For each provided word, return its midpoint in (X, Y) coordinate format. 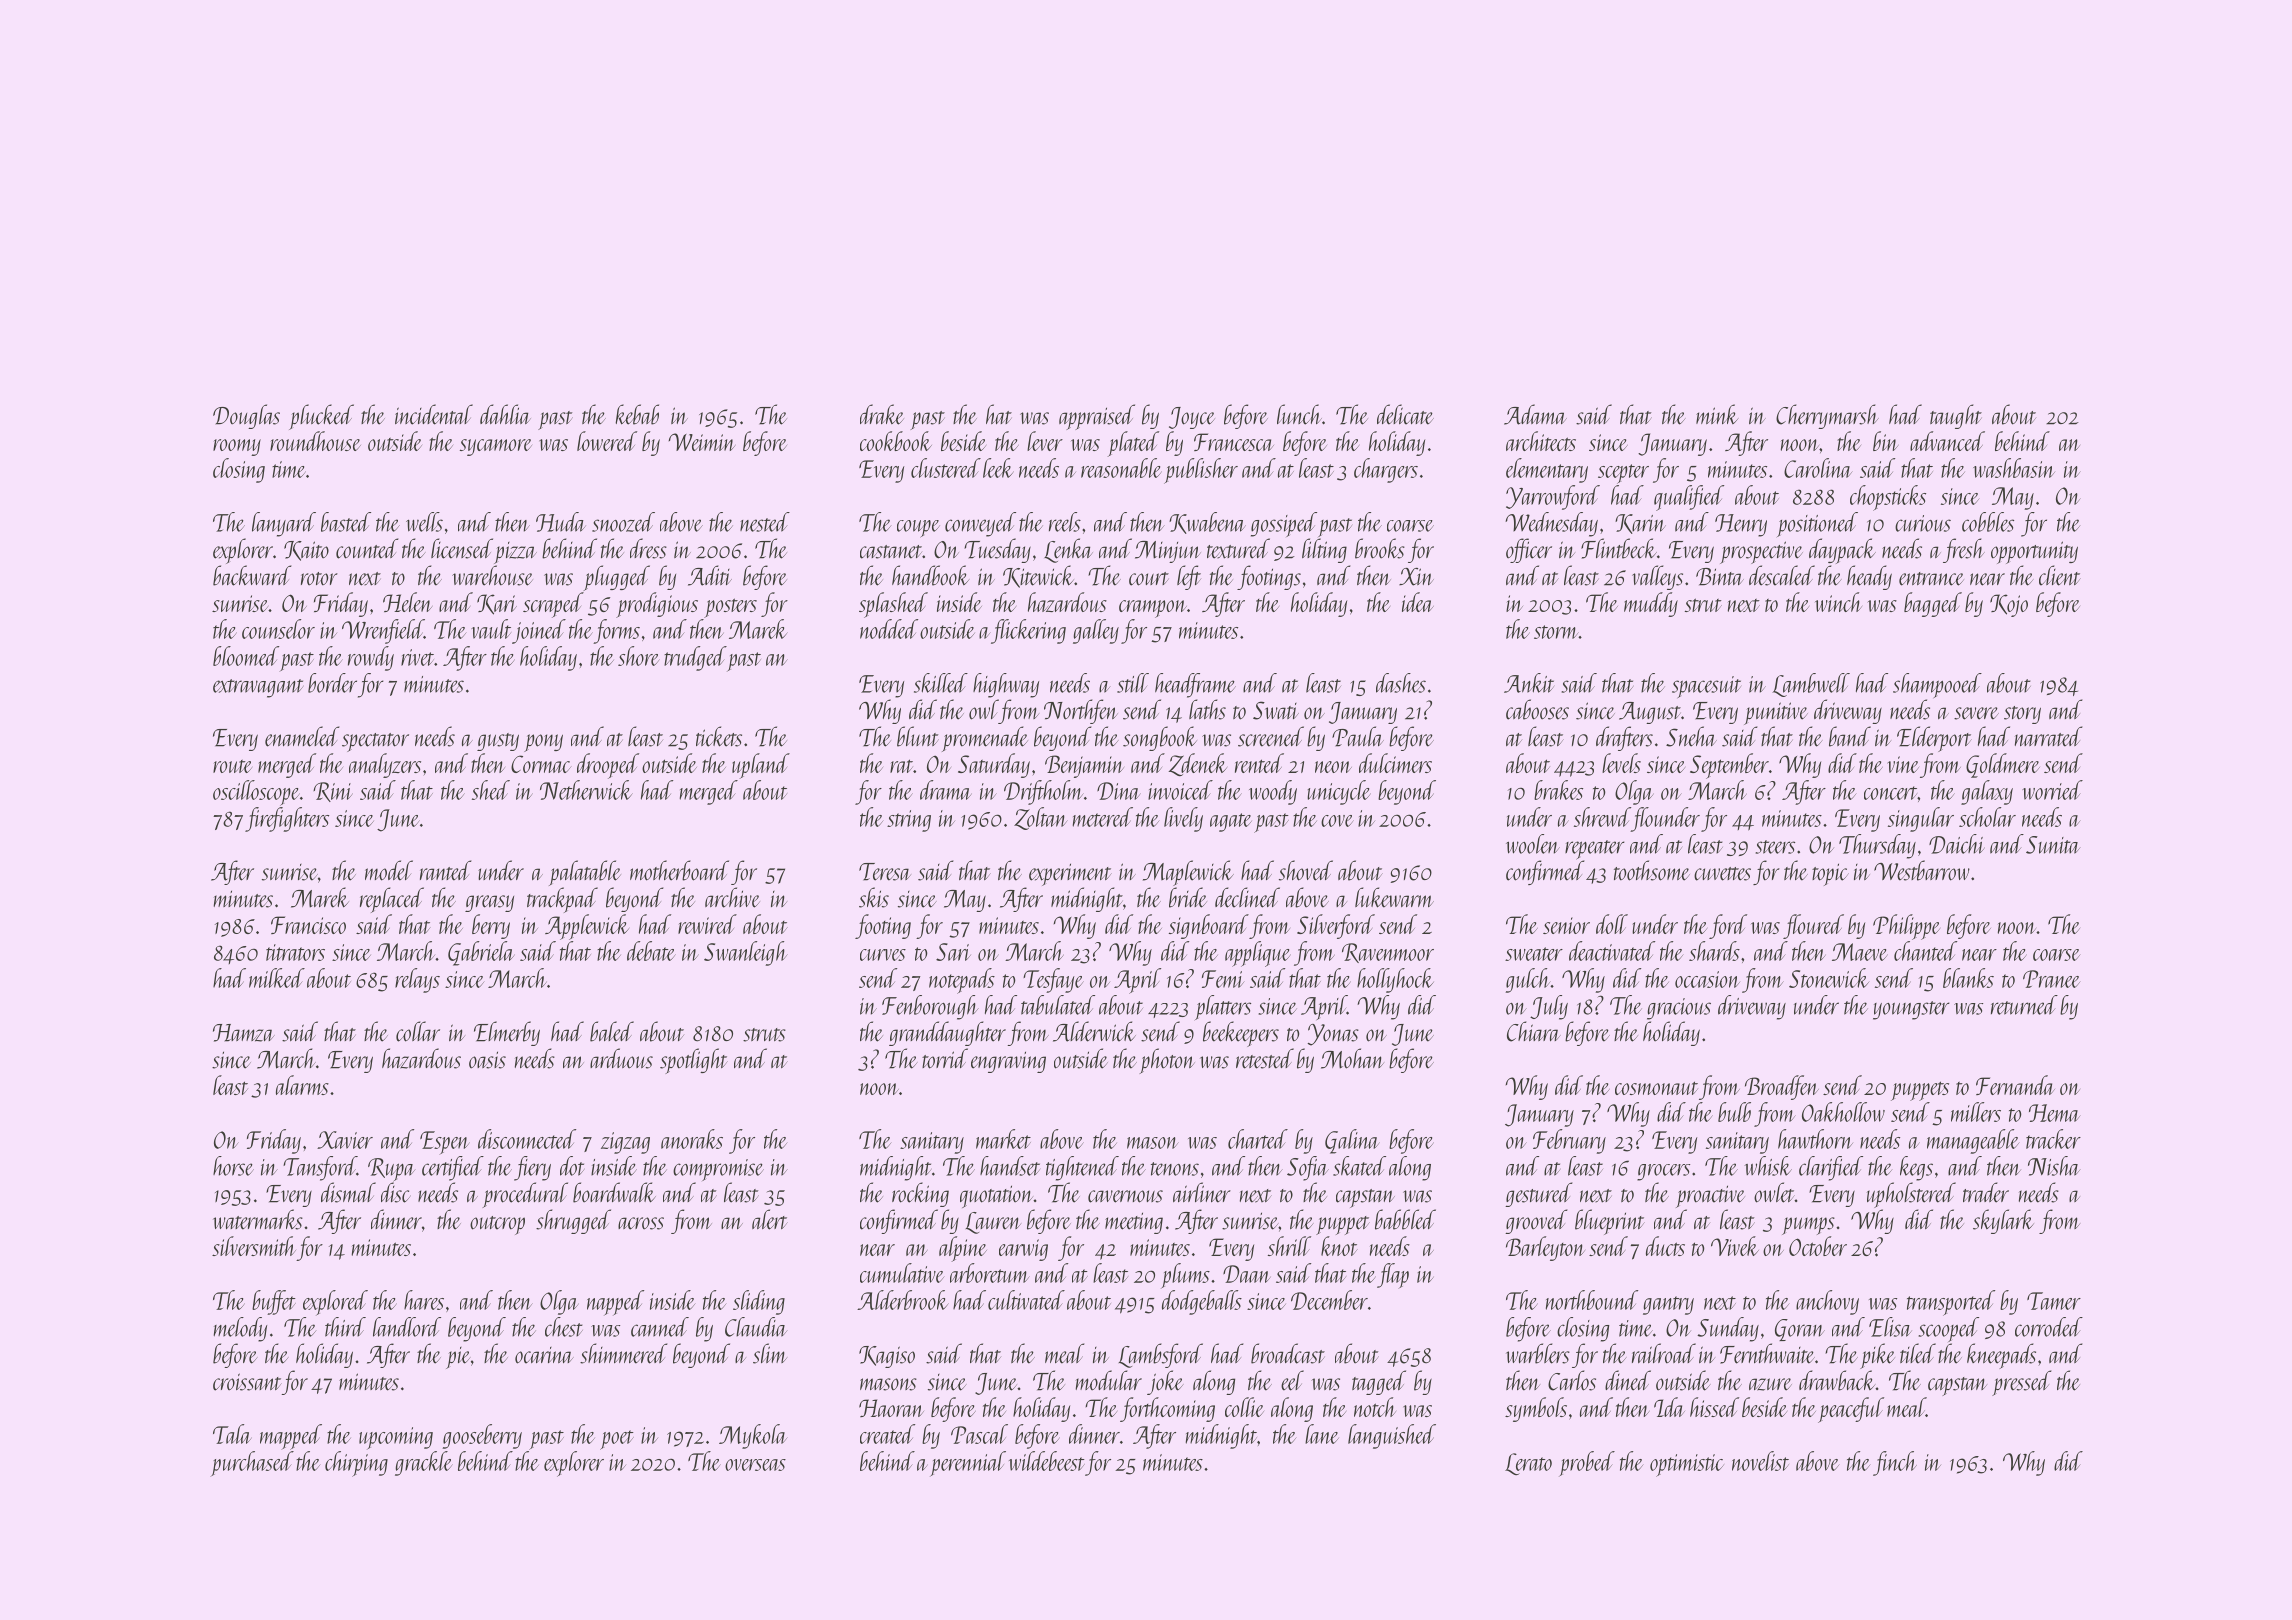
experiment (1070, 874)
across (641, 1223)
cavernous (1125, 1196)
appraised (1097, 417)
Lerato (1528, 1464)
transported (1951, 1303)
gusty (498, 742)
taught (1956, 416)
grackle (424, 1463)
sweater (1534, 954)
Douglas (246, 416)
